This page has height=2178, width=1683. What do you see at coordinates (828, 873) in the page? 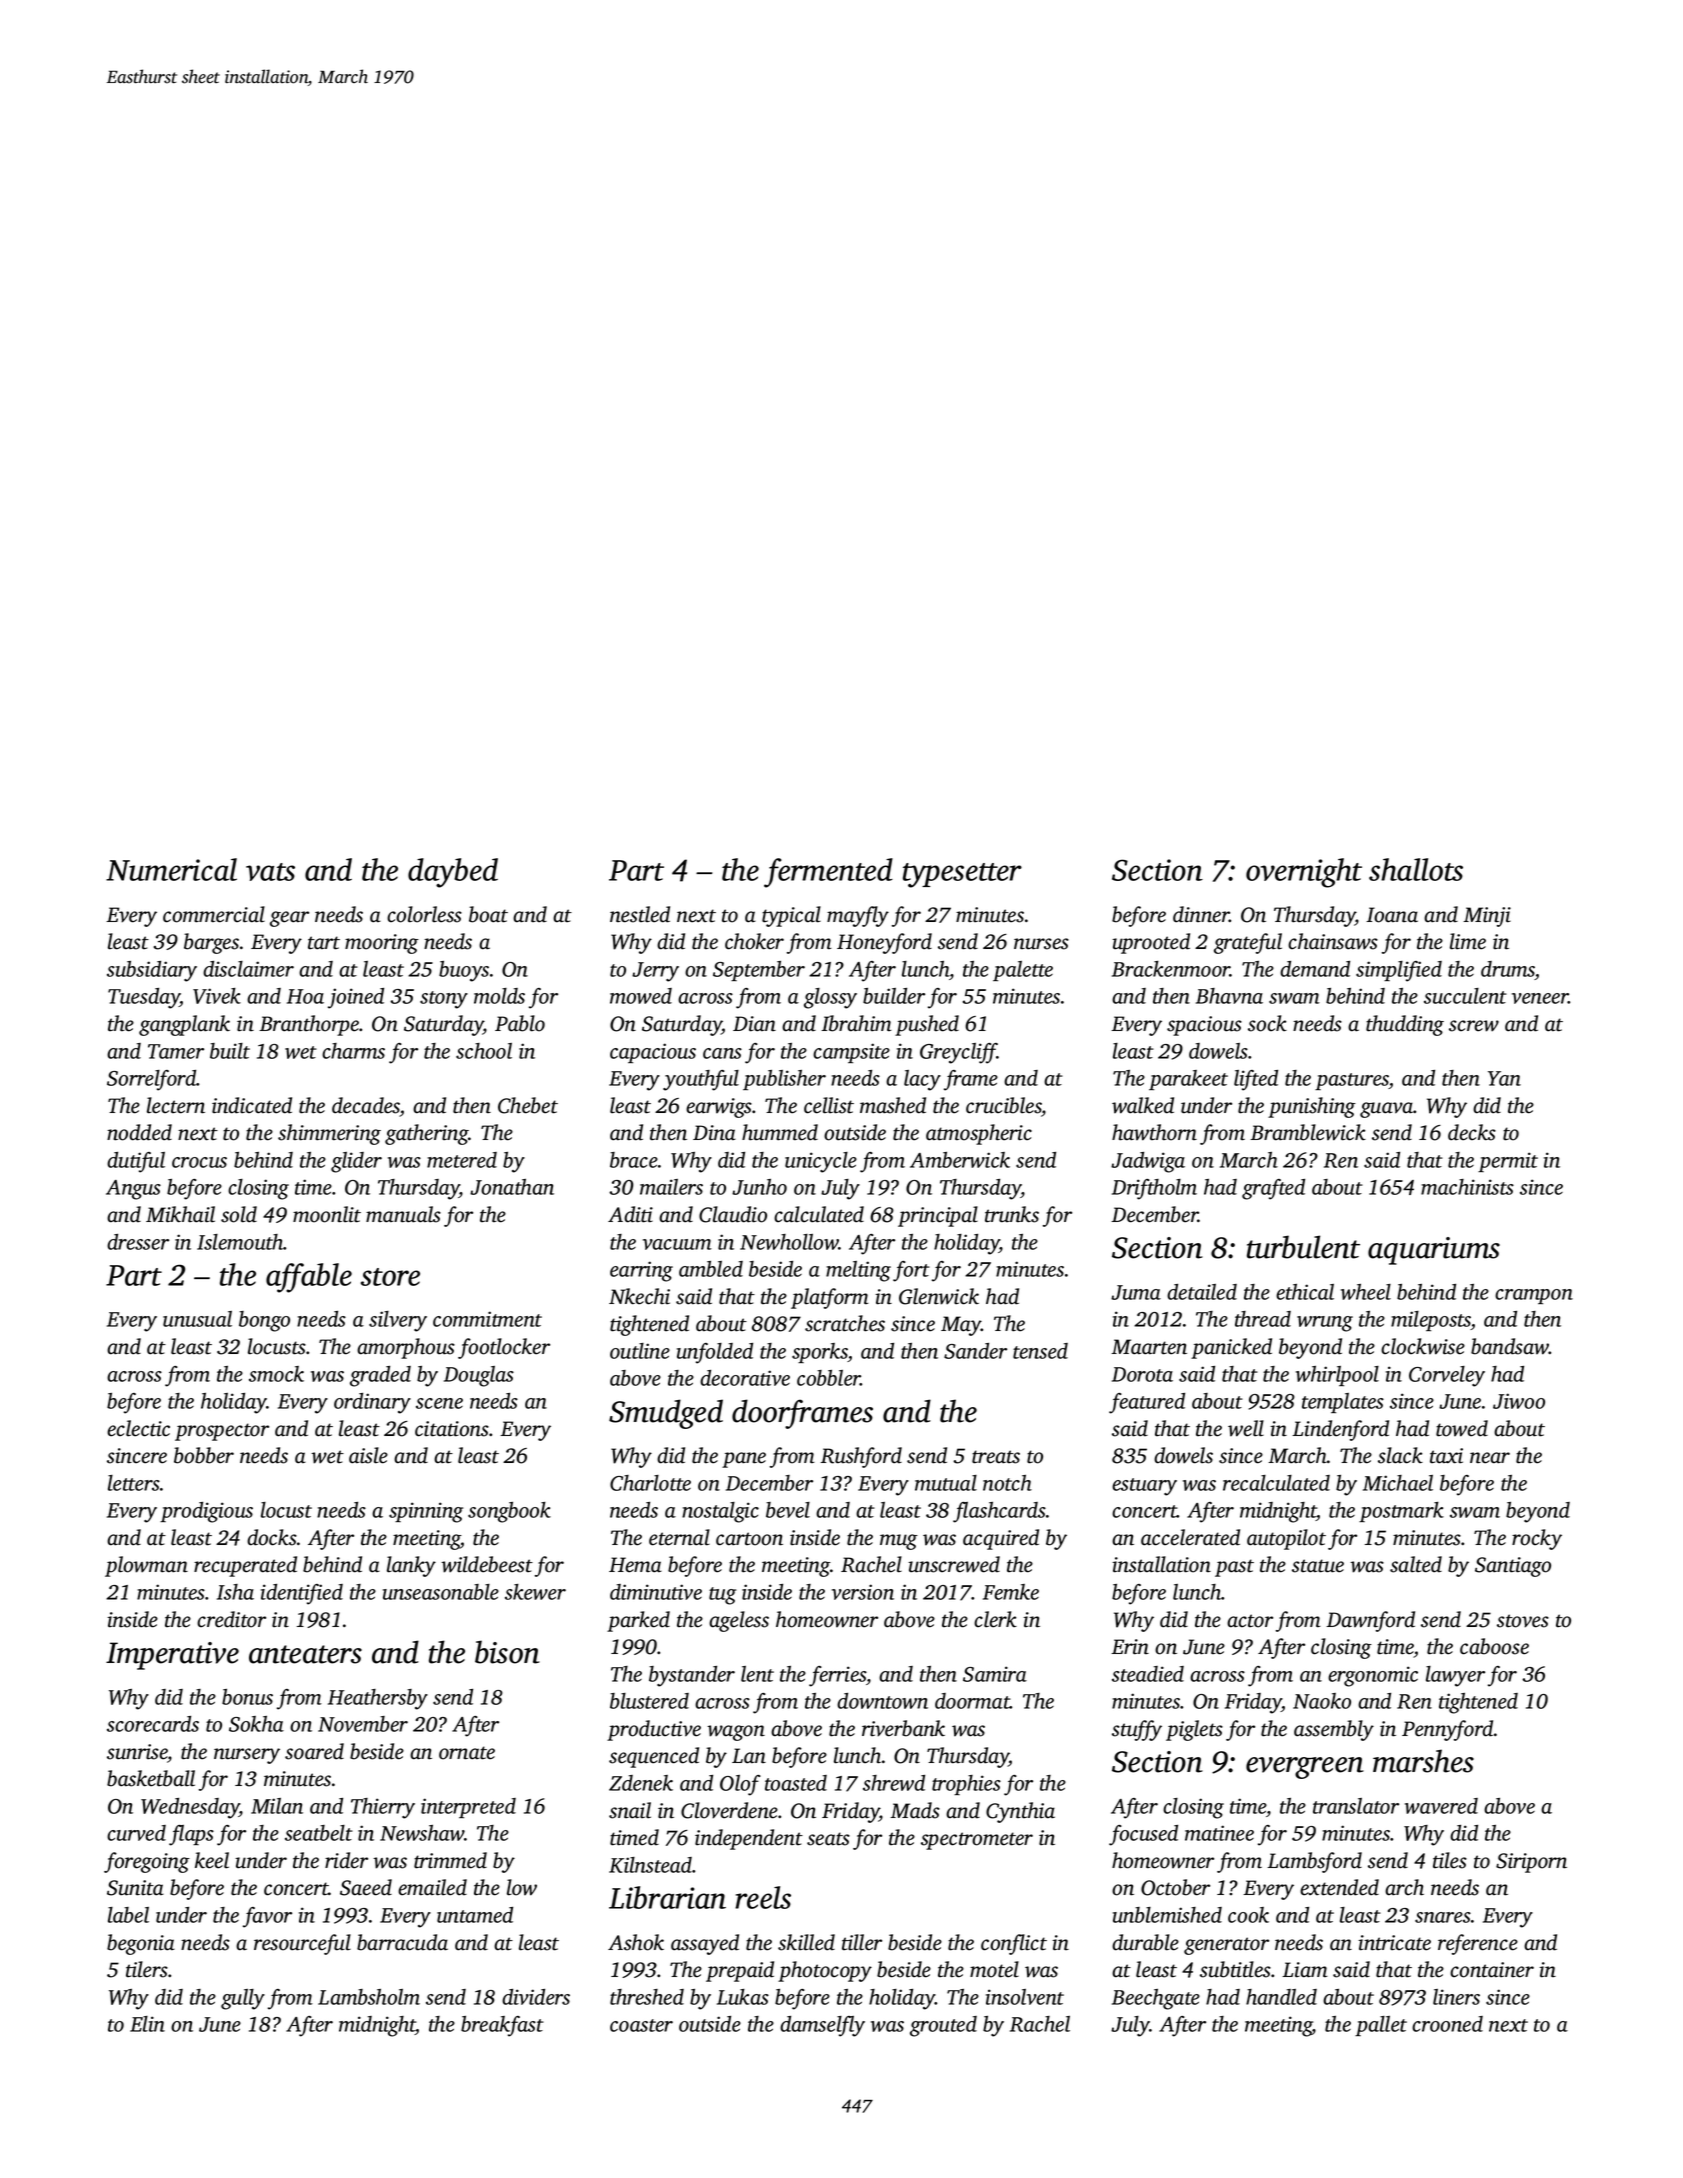
I see `fermented` at bounding box center [828, 873].
